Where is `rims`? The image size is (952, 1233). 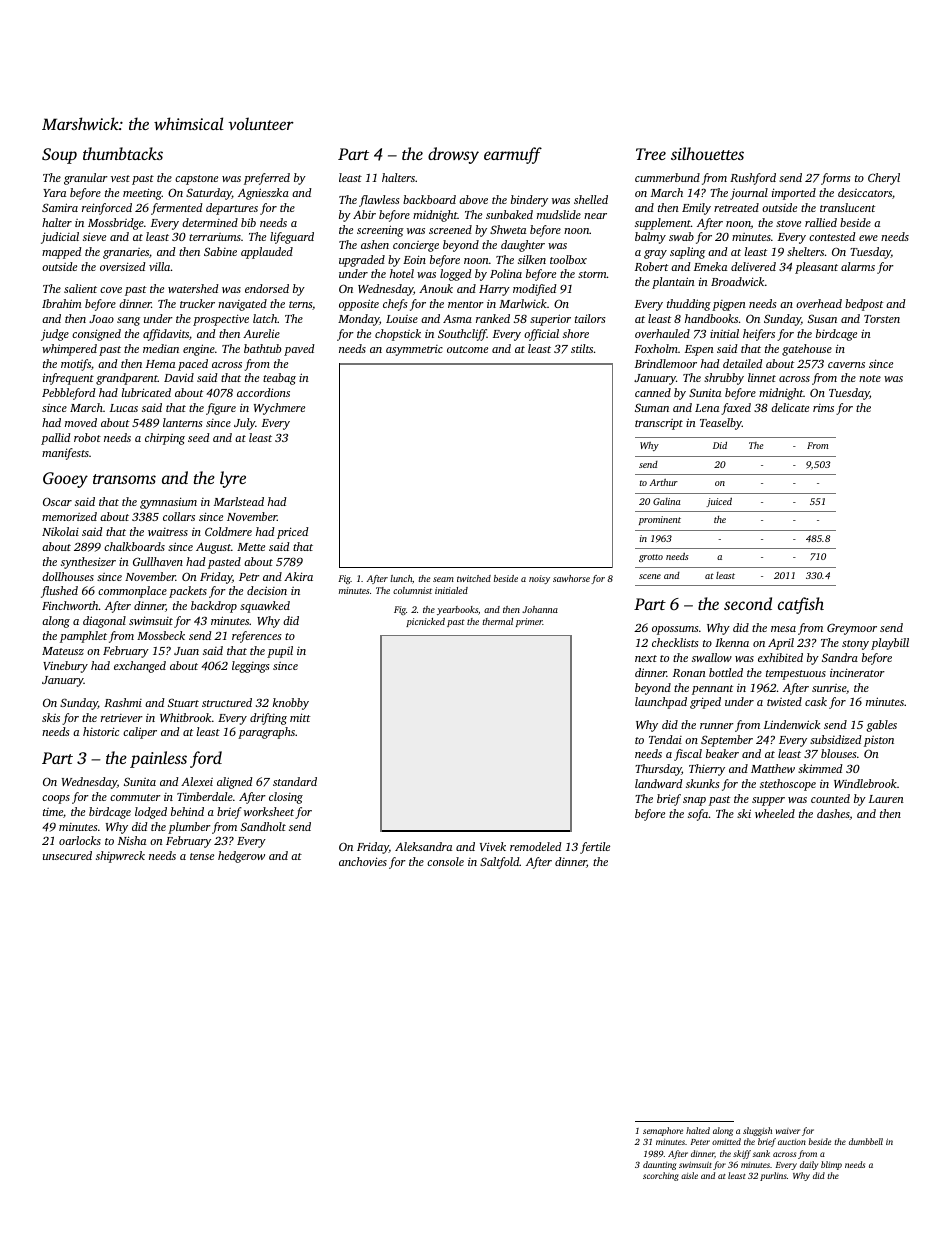
rims is located at coordinates (823, 408).
